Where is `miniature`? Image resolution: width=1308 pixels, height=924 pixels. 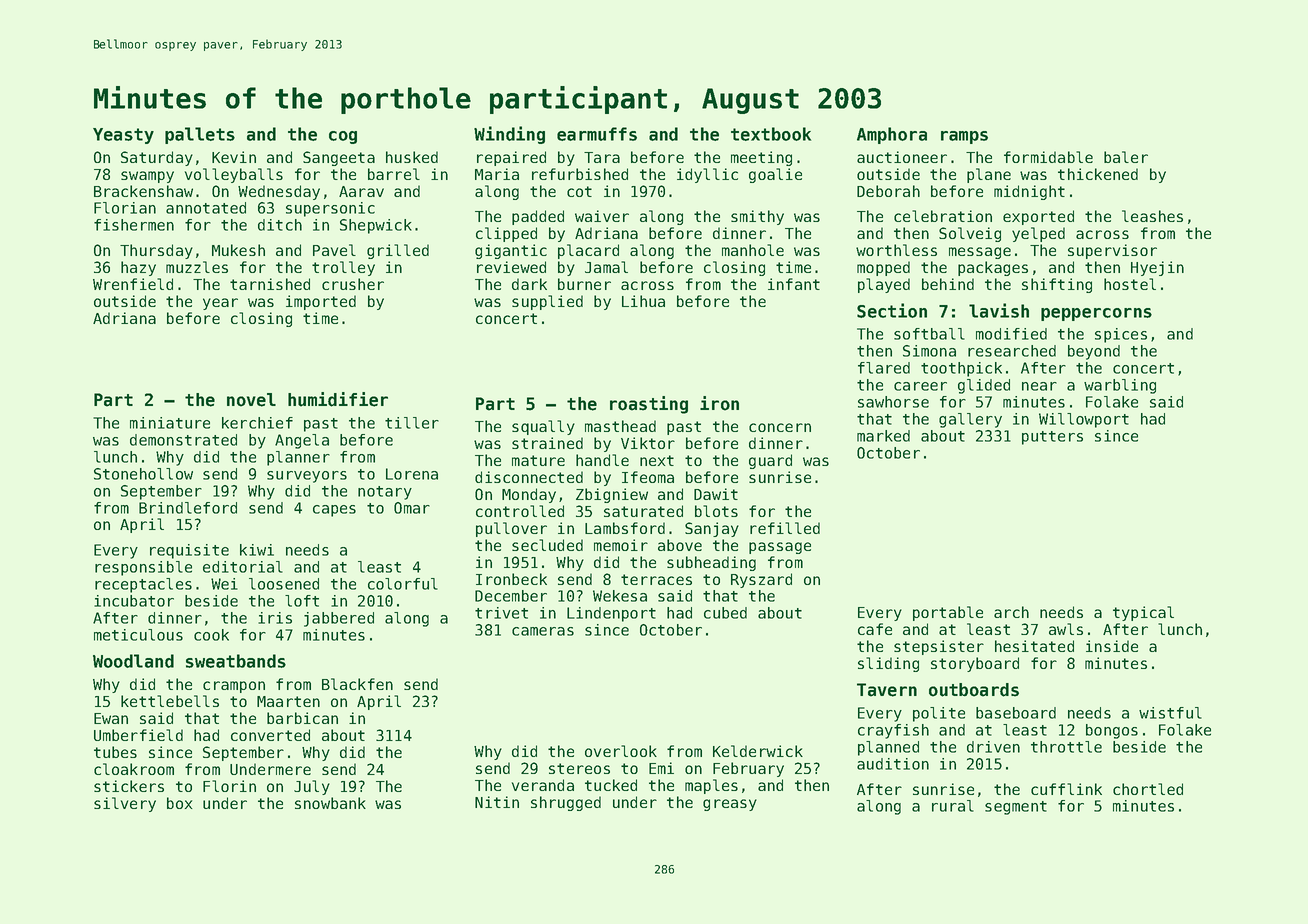 miniature is located at coordinates (170, 423).
